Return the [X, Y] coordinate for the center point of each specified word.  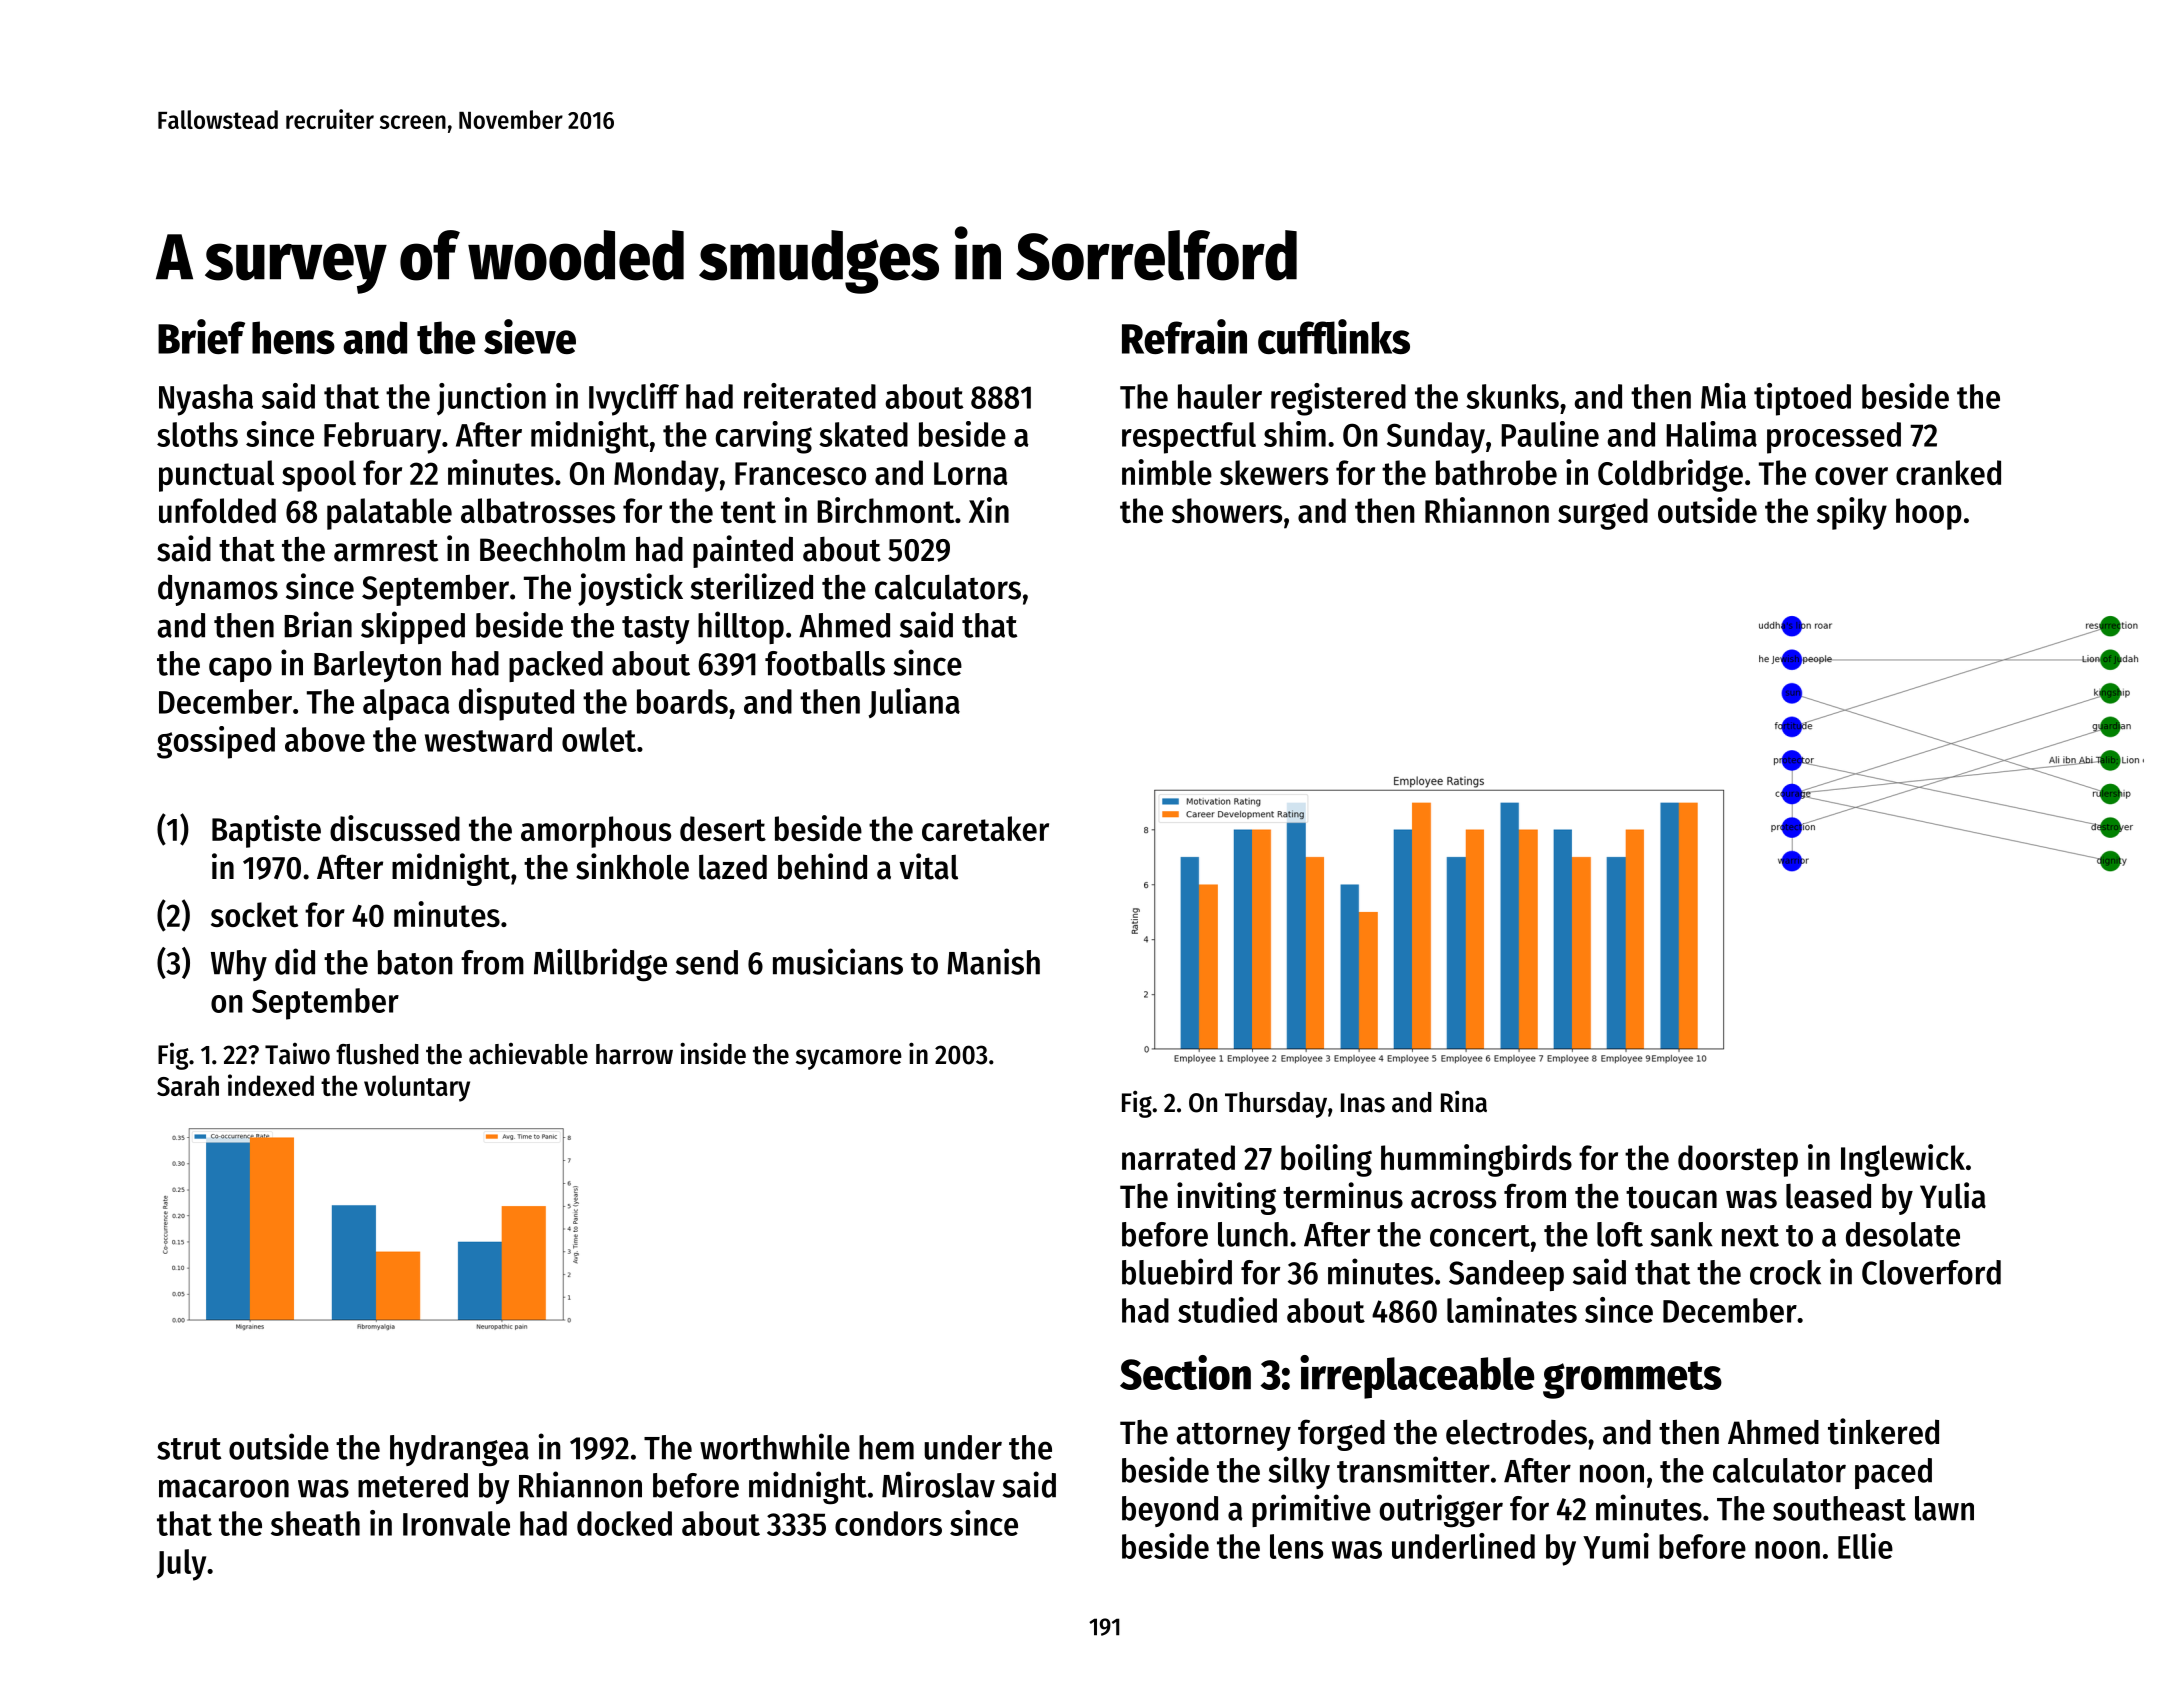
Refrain [1184, 336]
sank [1681, 1234]
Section [1185, 1372]
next [1750, 1236]
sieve [530, 336]
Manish [993, 961]
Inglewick [1903, 1160]
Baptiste [266, 831]
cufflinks [1334, 336]
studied [1227, 1310]
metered [413, 1485]
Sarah [188, 1085]
